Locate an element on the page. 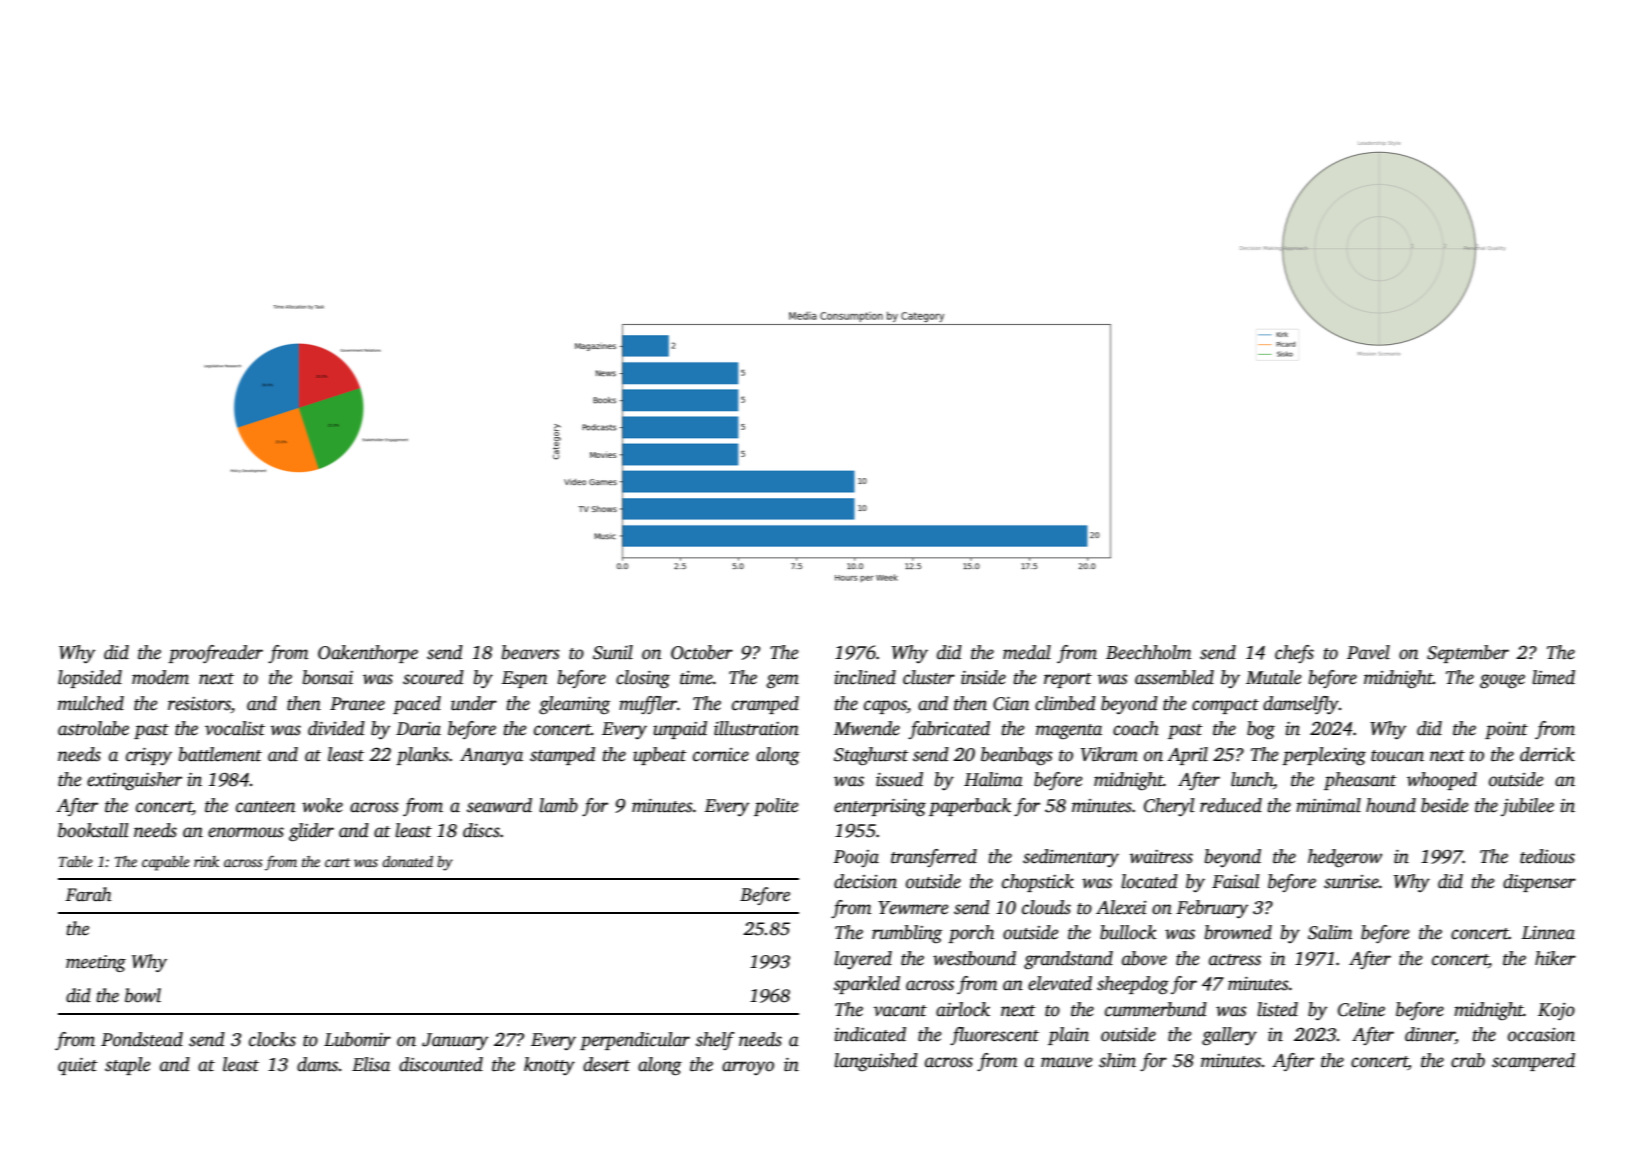 Image resolution: width=1633 pixels, height=1154 pixels. whooped is located at coordinates (1442, 781).
